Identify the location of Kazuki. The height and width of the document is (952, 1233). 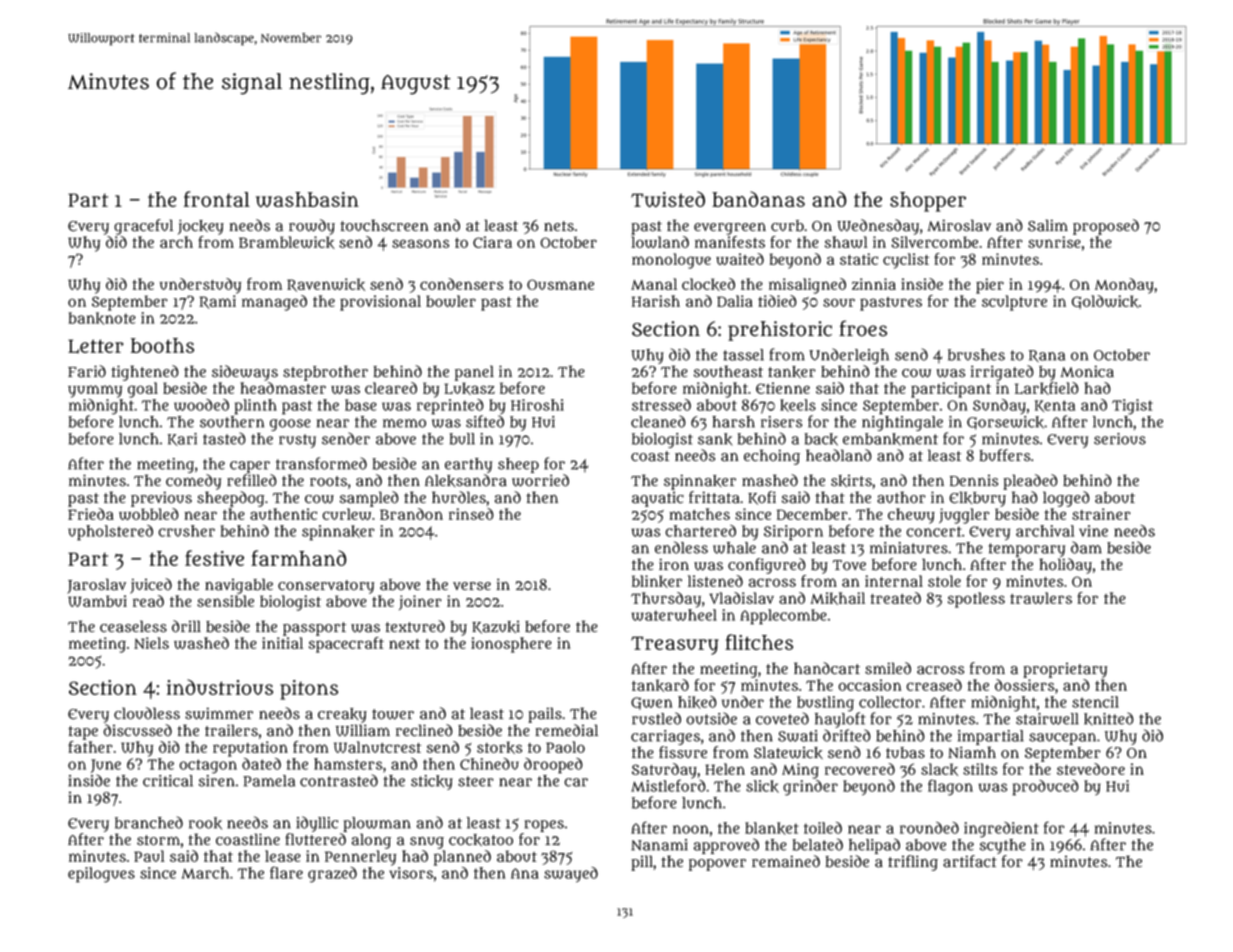
(496, 627).
